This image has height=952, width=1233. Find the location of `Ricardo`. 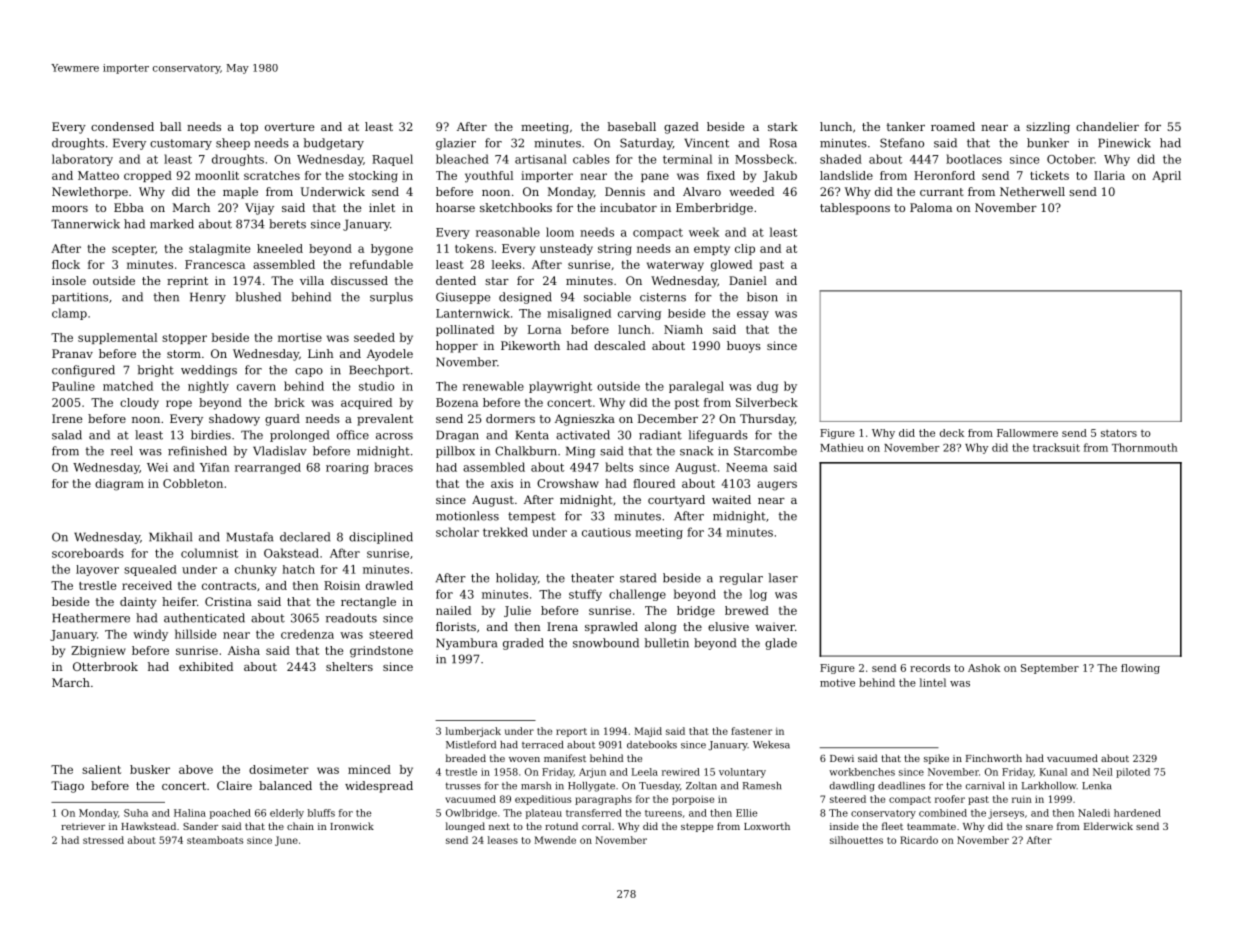

Ricardo is located at coordinates (919, 840).
